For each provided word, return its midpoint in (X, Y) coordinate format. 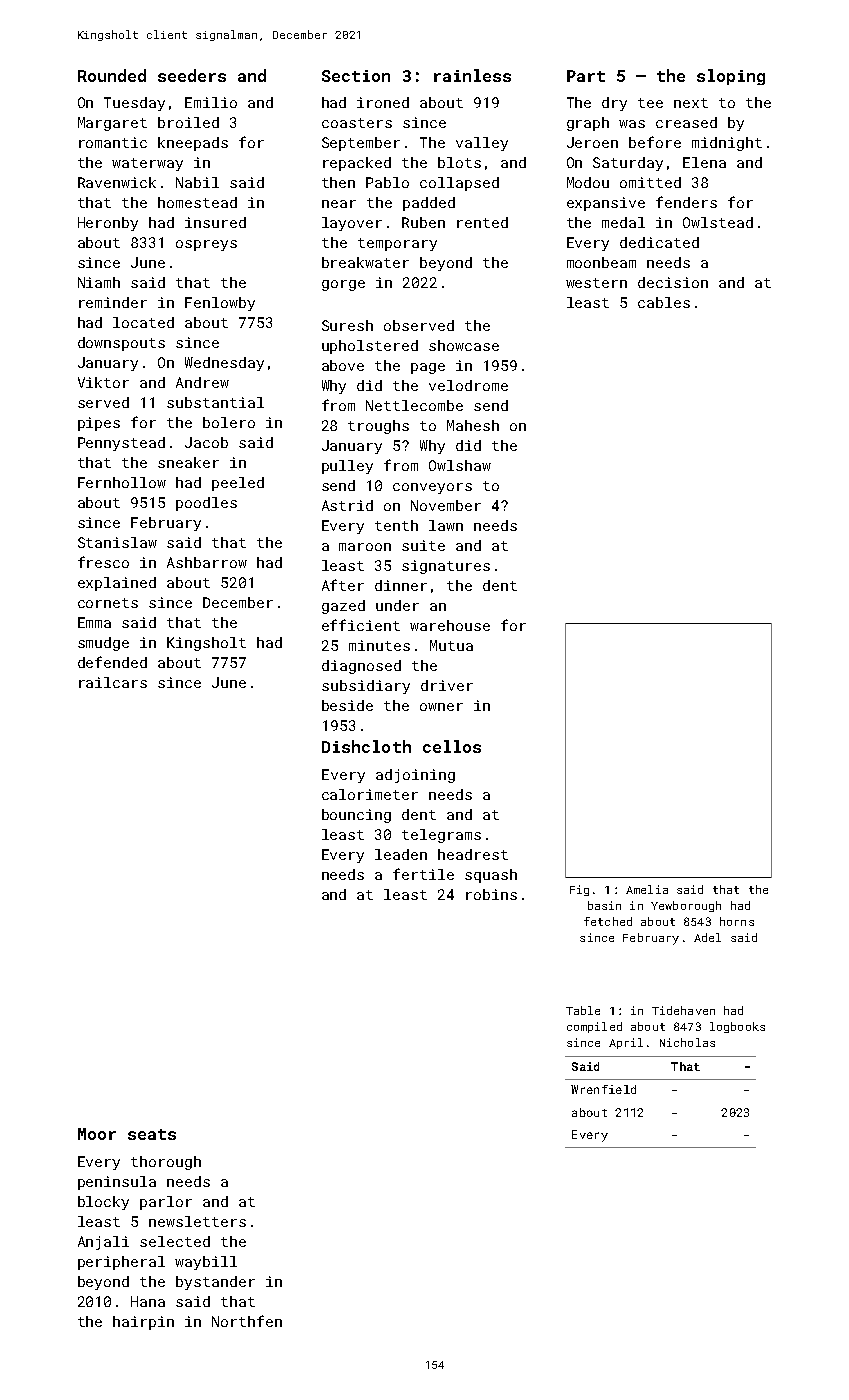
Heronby (108, 224)
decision (673, 282)
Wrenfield (603, 1089)
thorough (166, 1163)
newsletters (197, 1221)
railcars (113, 682)
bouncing (356, 816)
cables (664, 302)
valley (482, 144)
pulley (347, 467)
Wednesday (224, 364)
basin (604, 905)
